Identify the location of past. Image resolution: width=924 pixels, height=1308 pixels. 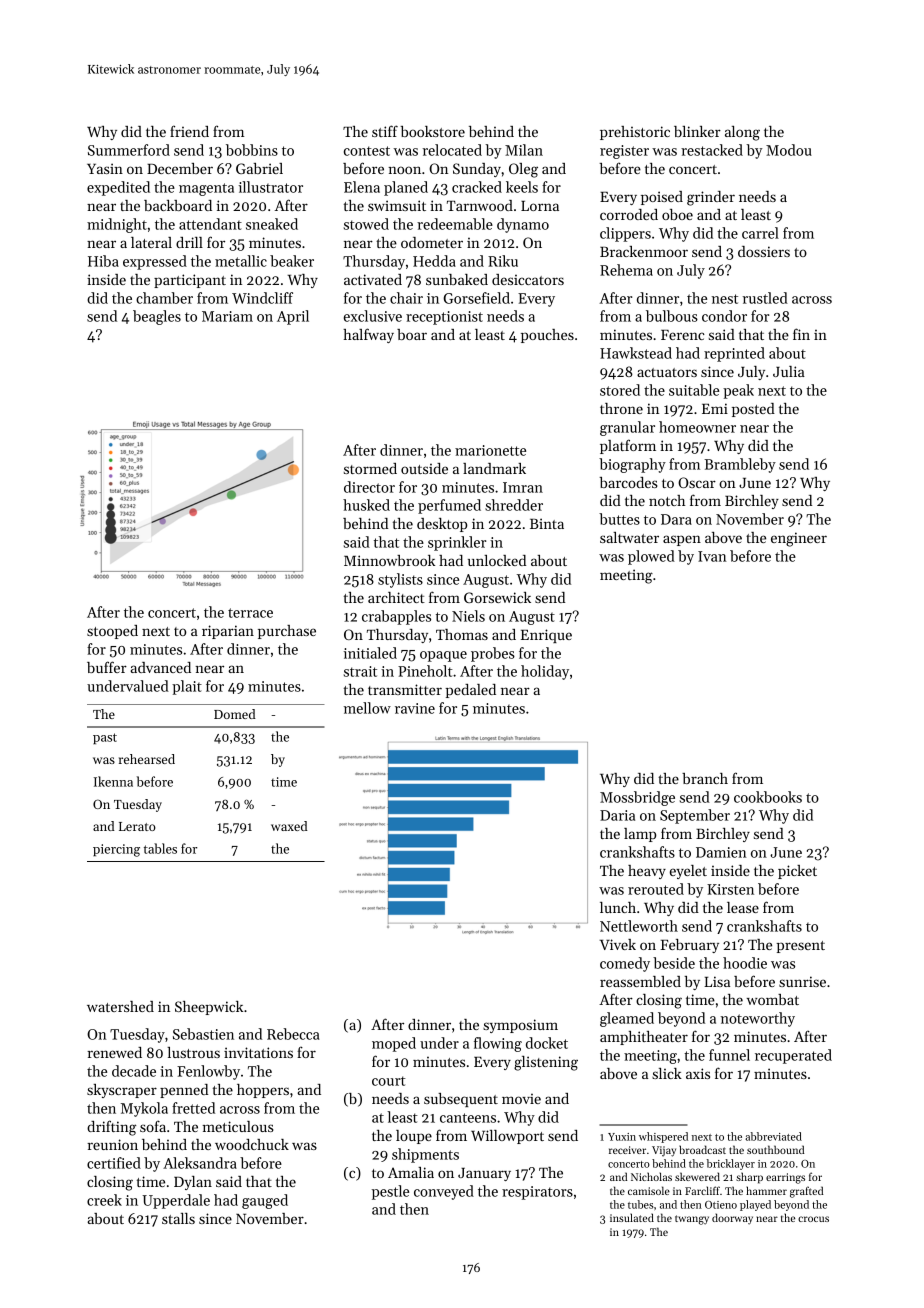
(105, 738).
